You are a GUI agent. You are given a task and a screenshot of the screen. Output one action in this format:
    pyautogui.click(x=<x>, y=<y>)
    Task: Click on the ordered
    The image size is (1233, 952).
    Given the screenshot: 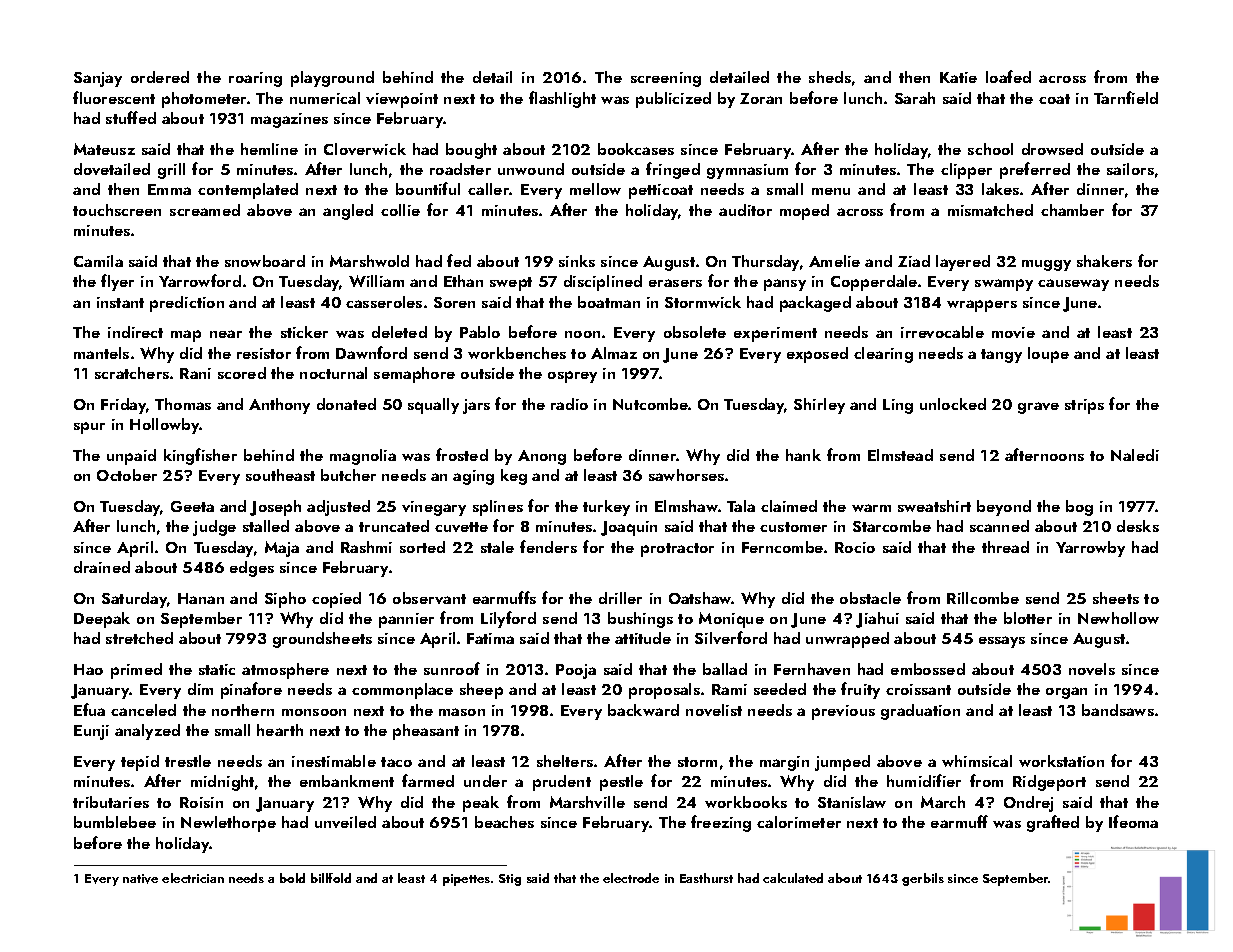 What is the action you would take?
    pyautogui.click(x=160, y=77)
